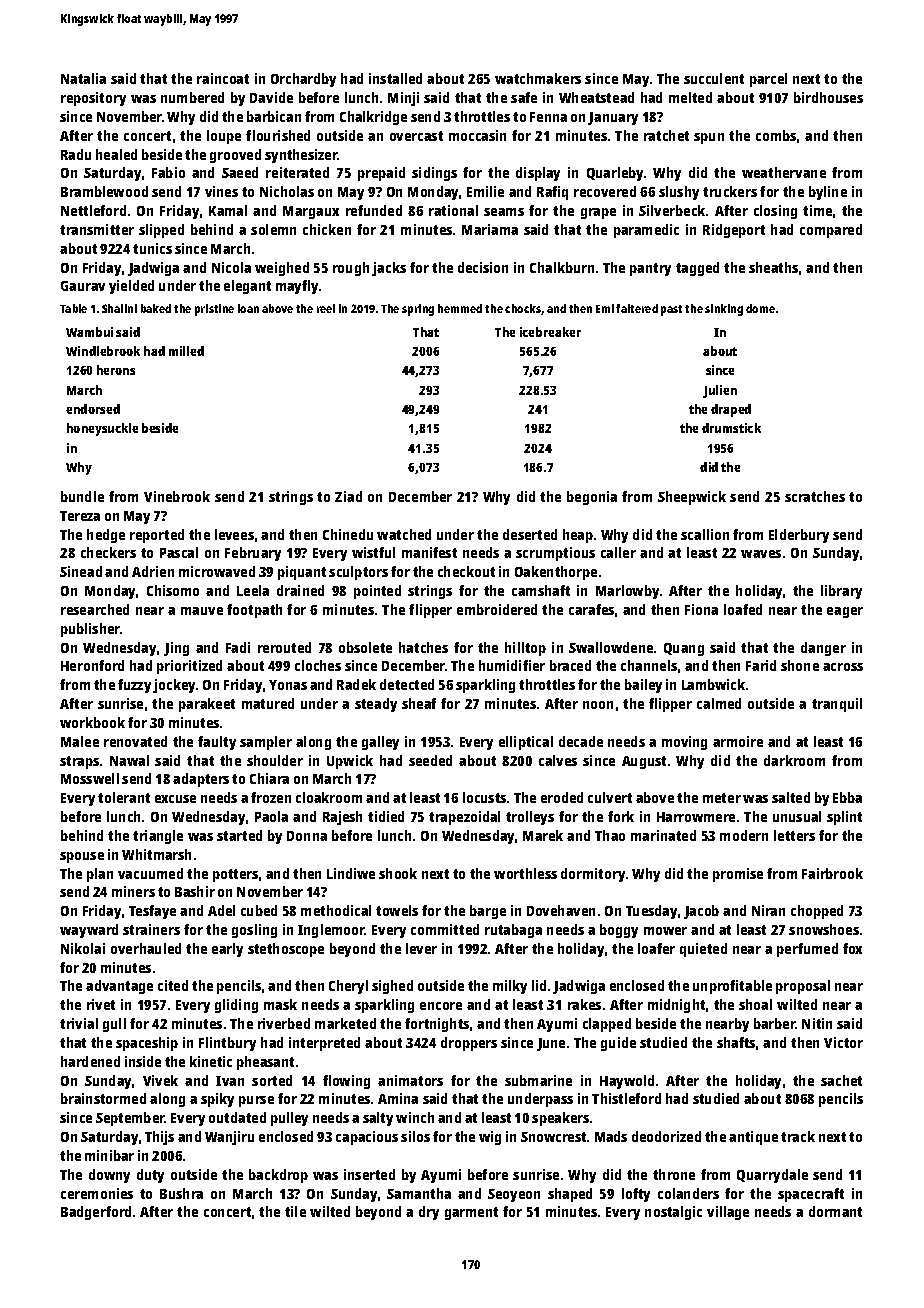 This image has height=1308, width=924. What do you see at coordinates (217, 571) in the image?
I see `microwaved` at bounding box center [217, 571].
